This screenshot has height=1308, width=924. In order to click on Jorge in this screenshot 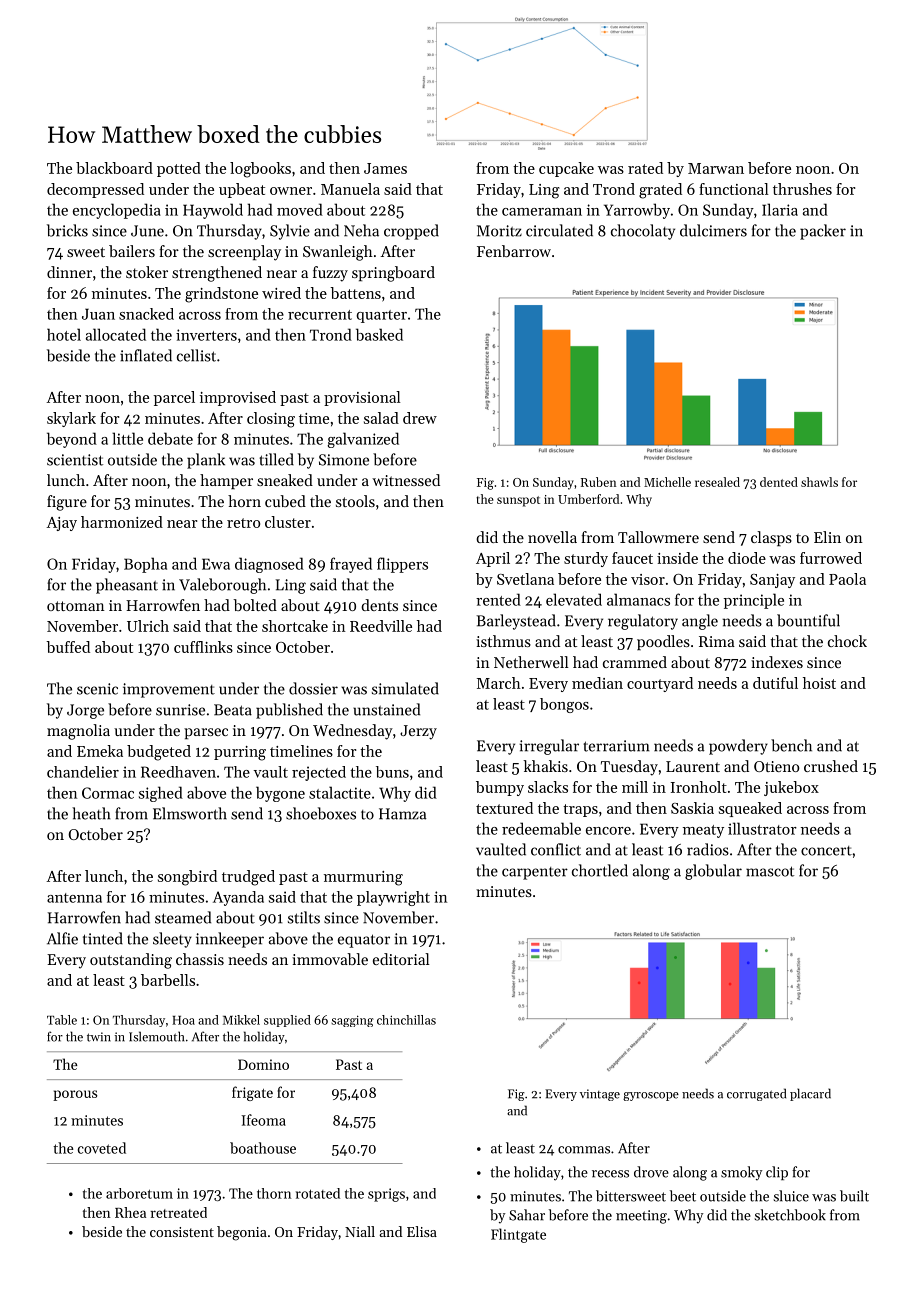, I will do `click(85, 711)`.
